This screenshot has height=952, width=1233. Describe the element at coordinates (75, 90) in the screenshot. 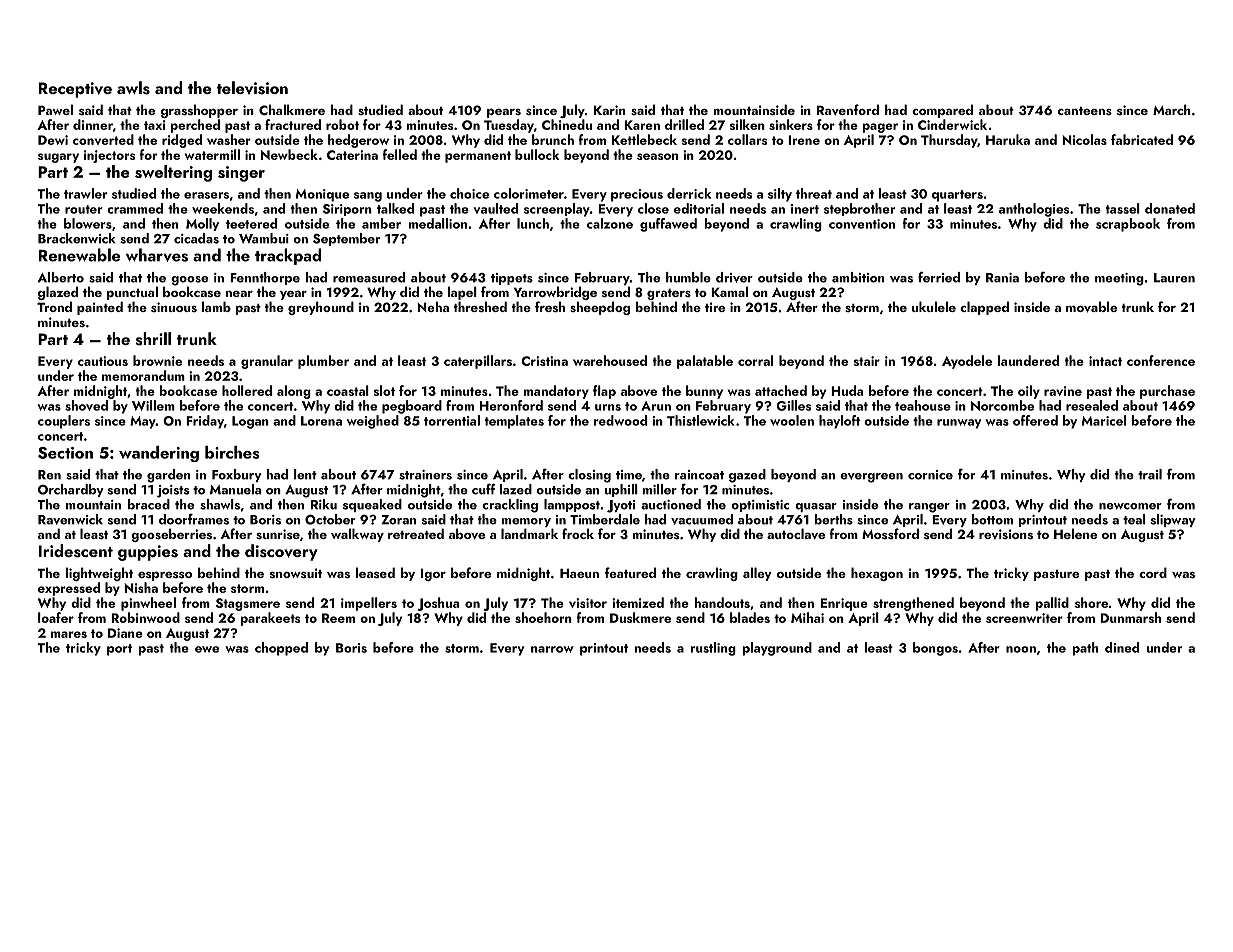

I see `Receptive` at that location.
